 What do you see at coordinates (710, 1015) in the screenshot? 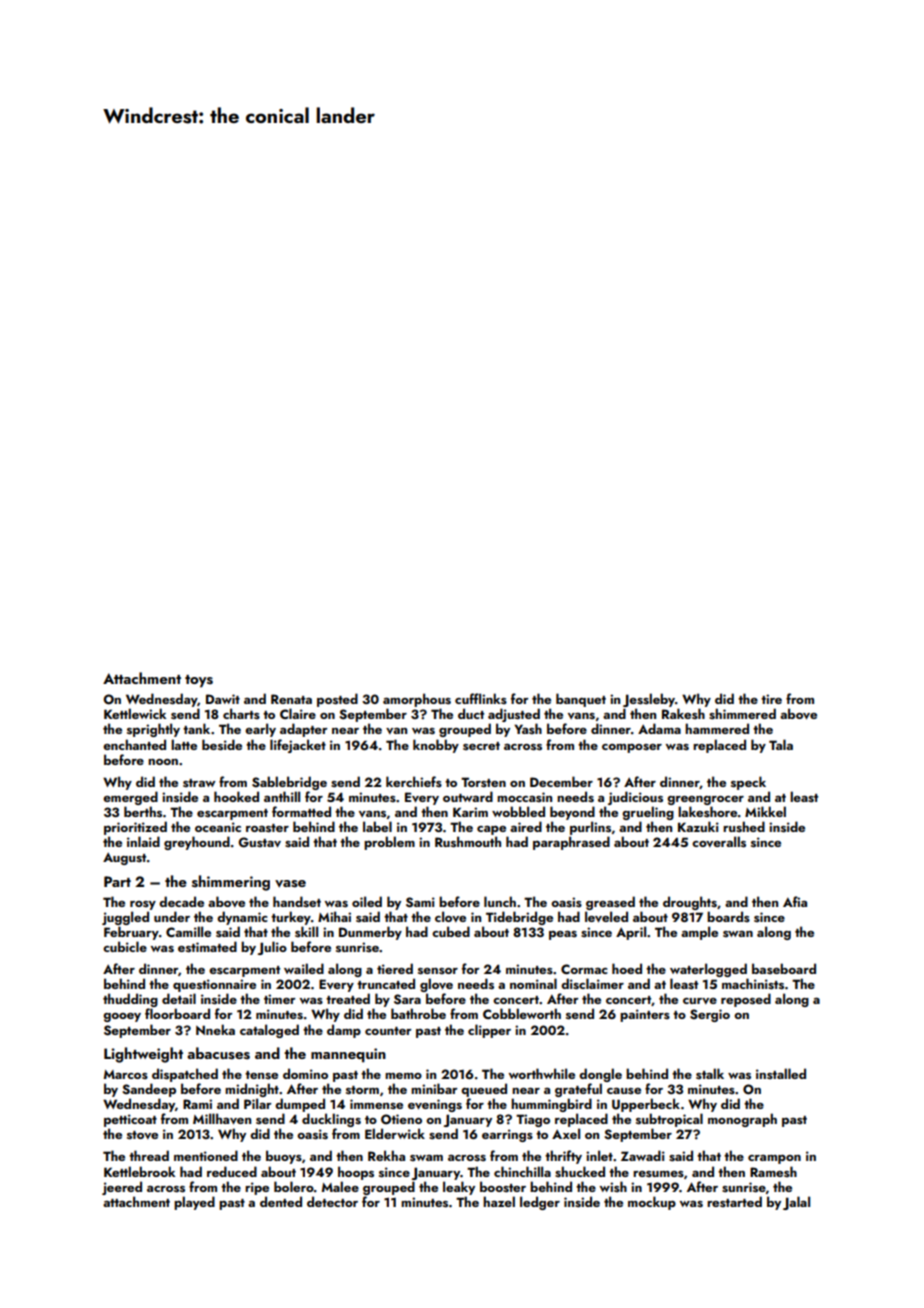
I see `Sergio` at bounding box center [710, 1015].
